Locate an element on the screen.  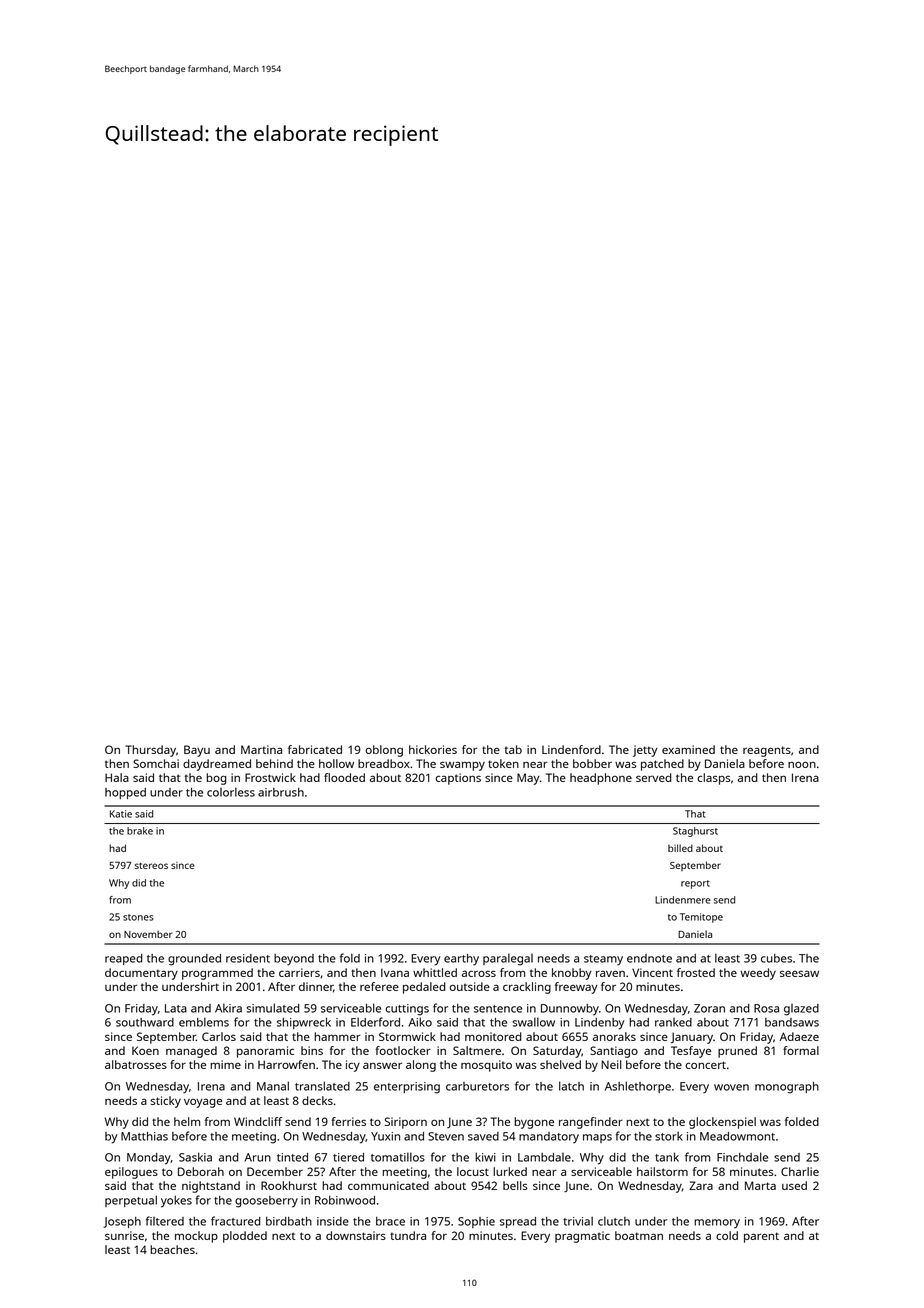
boatman is located at coordinates (639, 1235).
